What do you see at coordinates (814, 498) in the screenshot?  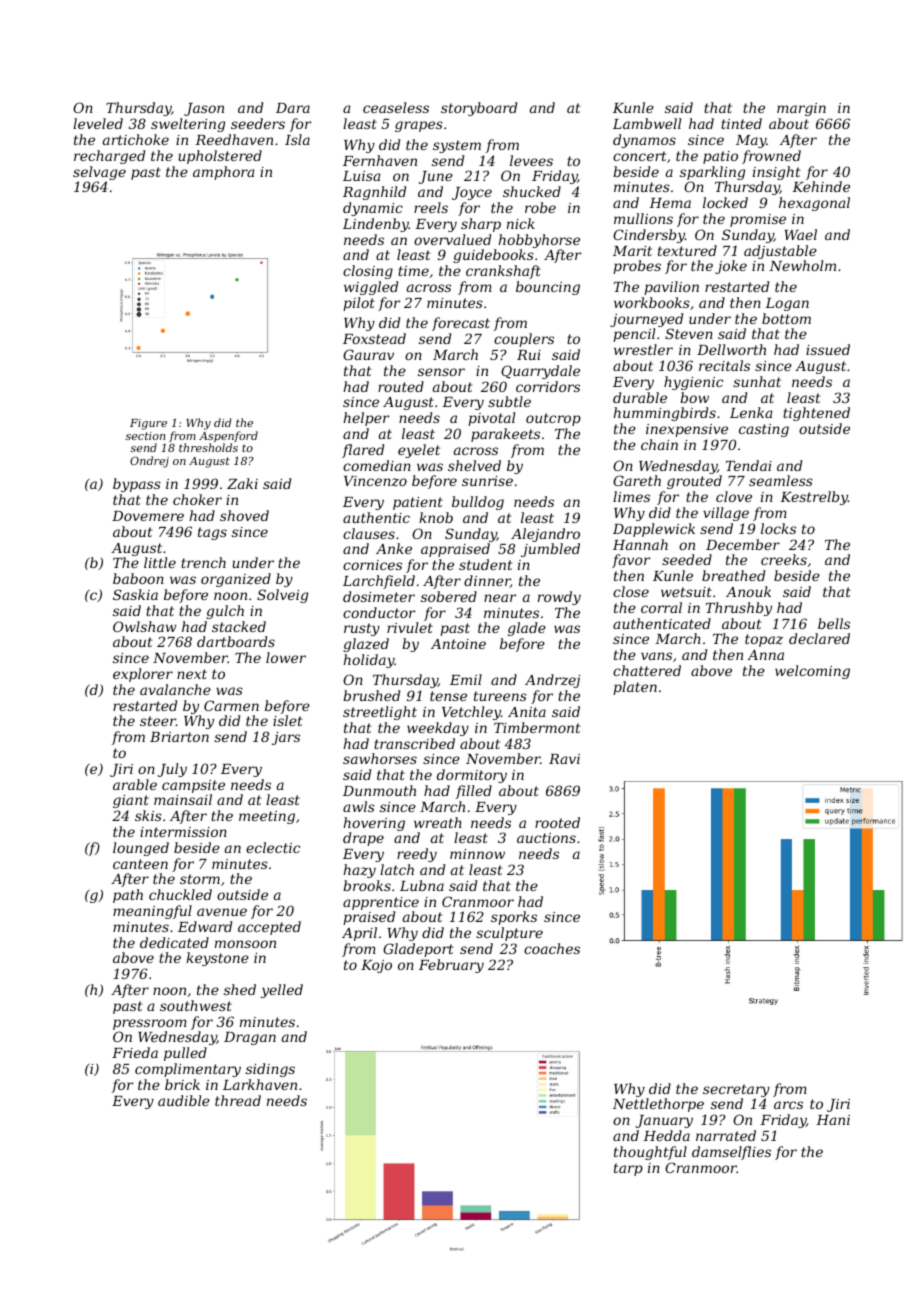 I see `Kestrelby` at bounding box center [814, 498].
